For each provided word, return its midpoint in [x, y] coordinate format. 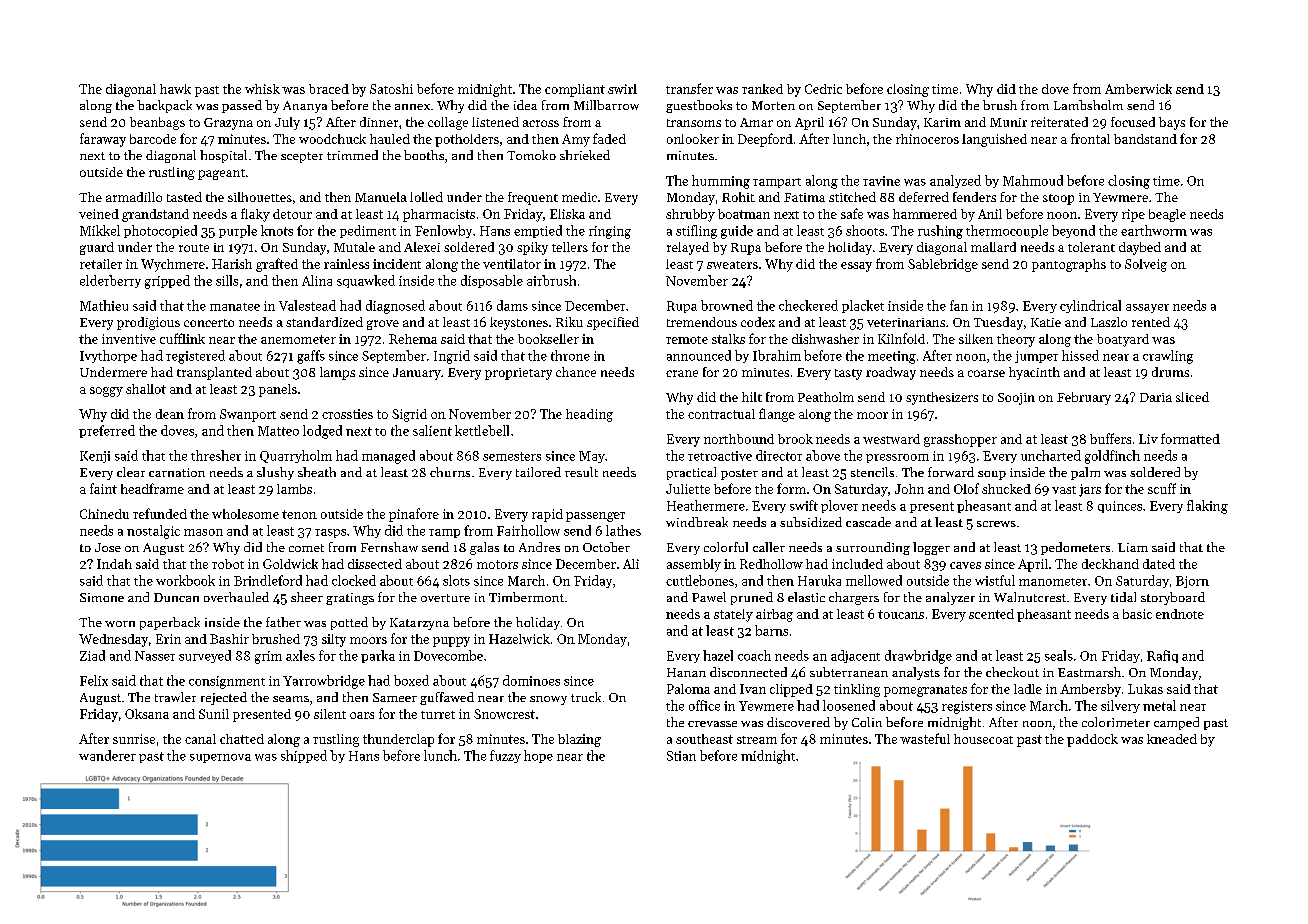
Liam [1133, 547]
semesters [512, 456]
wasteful [925, 738]
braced [329, 89]
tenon [299, 514]
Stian [681, 756]
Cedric [823, 89]
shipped [304, 756]
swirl [622, 89]
